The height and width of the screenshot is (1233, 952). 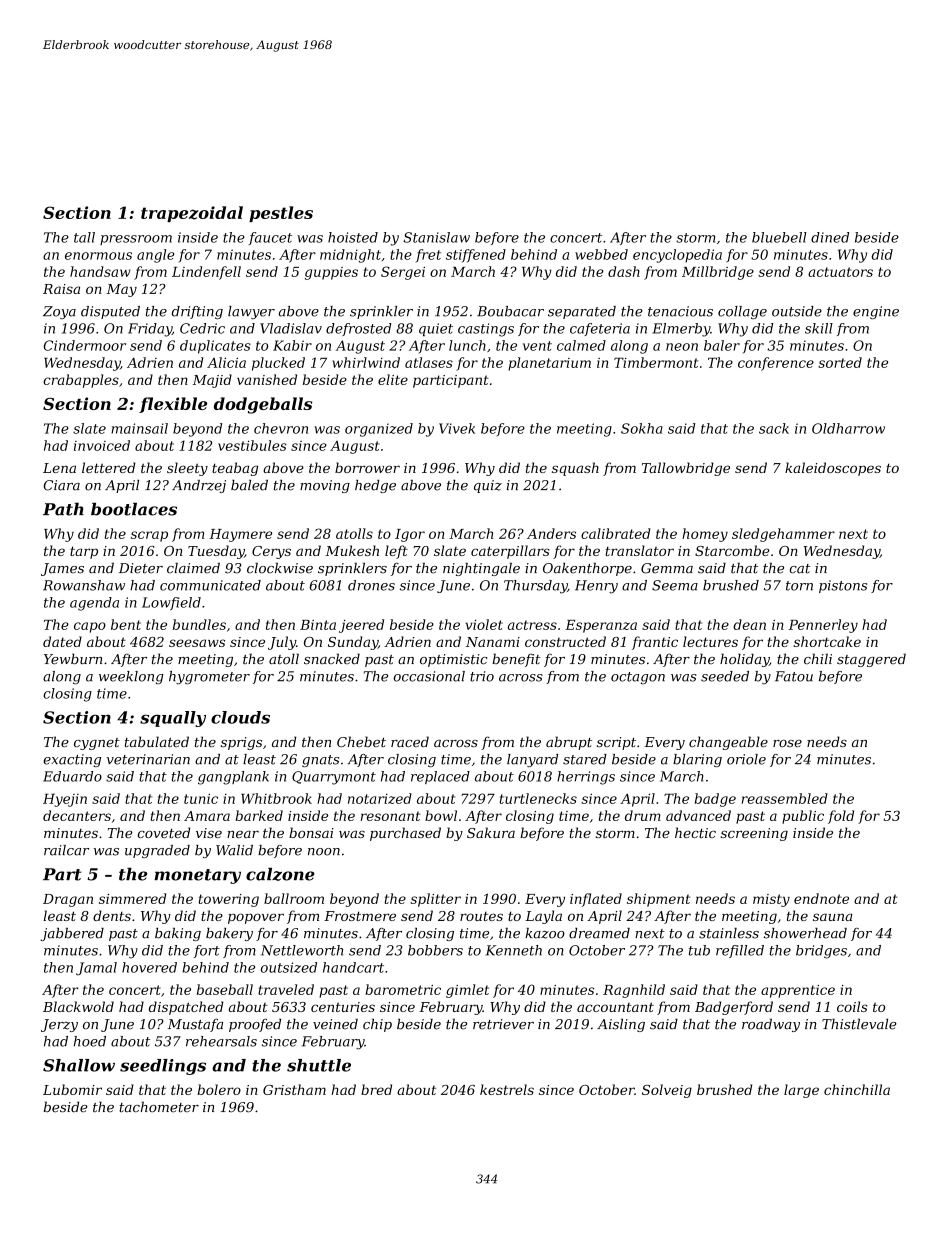 What do you see at coordinates (367, 467) in the screenshot?
I see `borrower` at bounding box center [367, 467].
